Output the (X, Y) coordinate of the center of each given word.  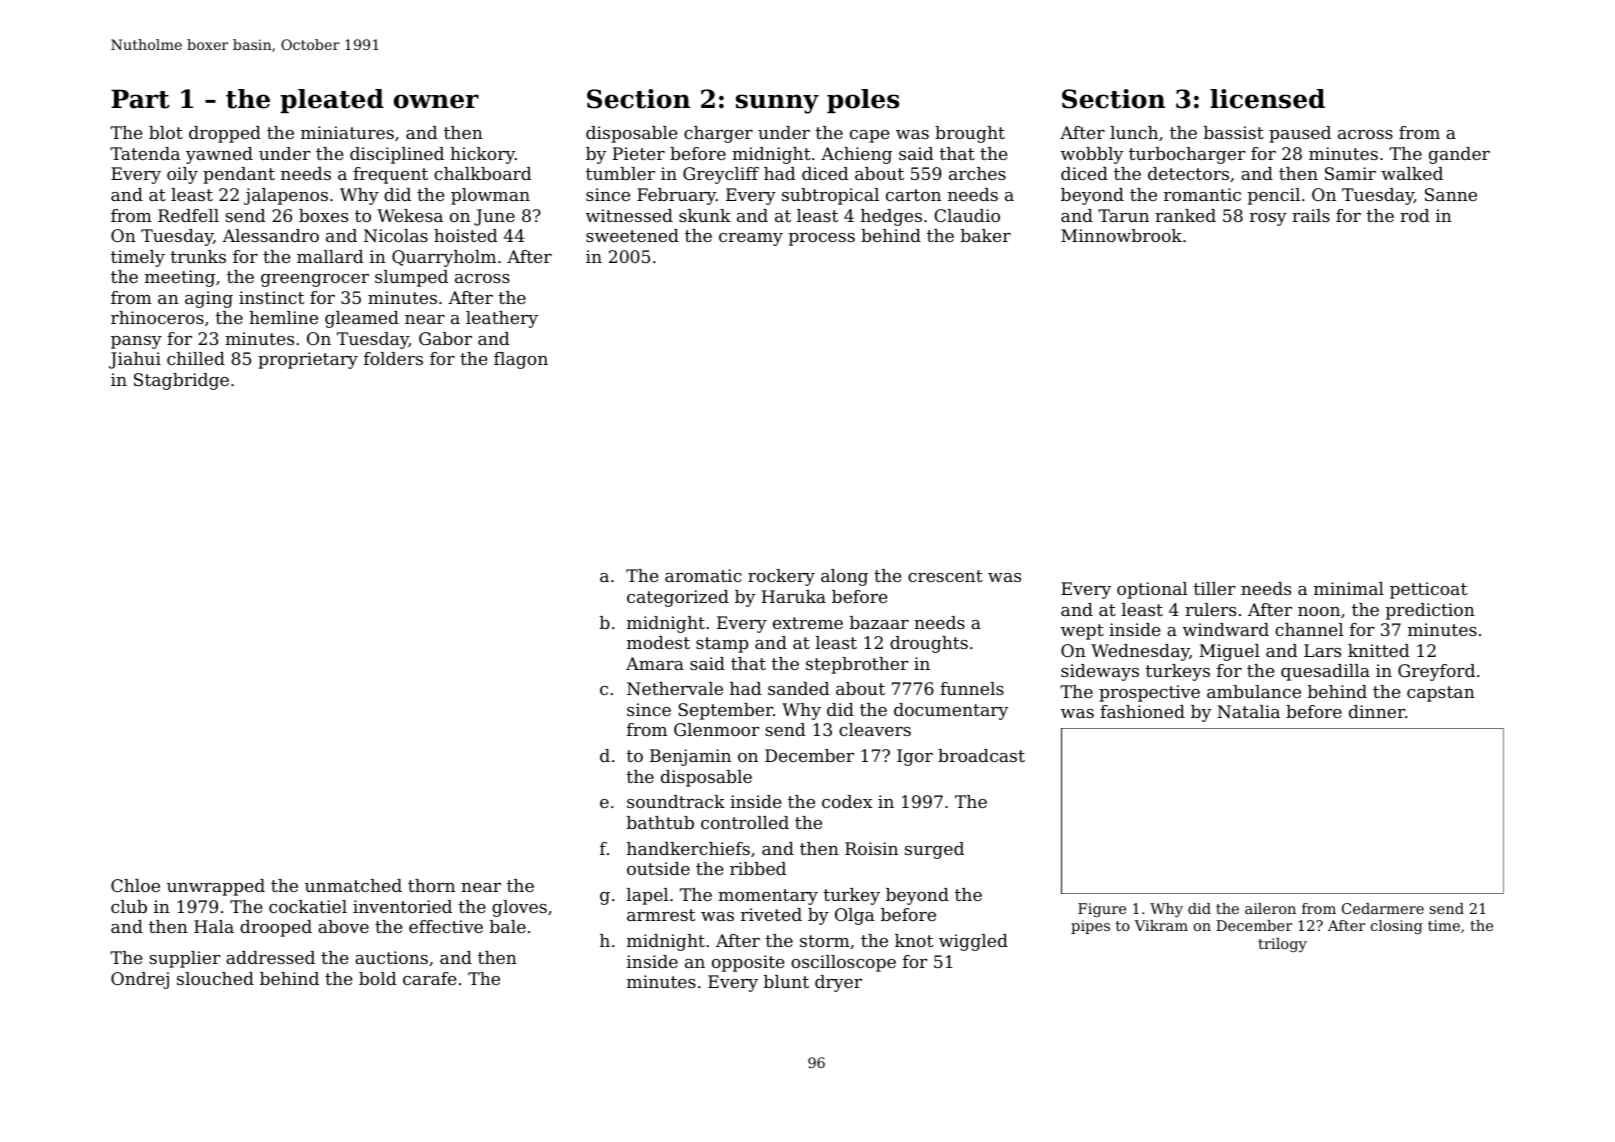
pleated (332, 101)
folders (393, 358)
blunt (786, 981)
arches (977, 173)
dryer (838, 983)
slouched (215, 978)
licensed (1267, 99)
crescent (945, 576)
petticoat (1428, 590)
